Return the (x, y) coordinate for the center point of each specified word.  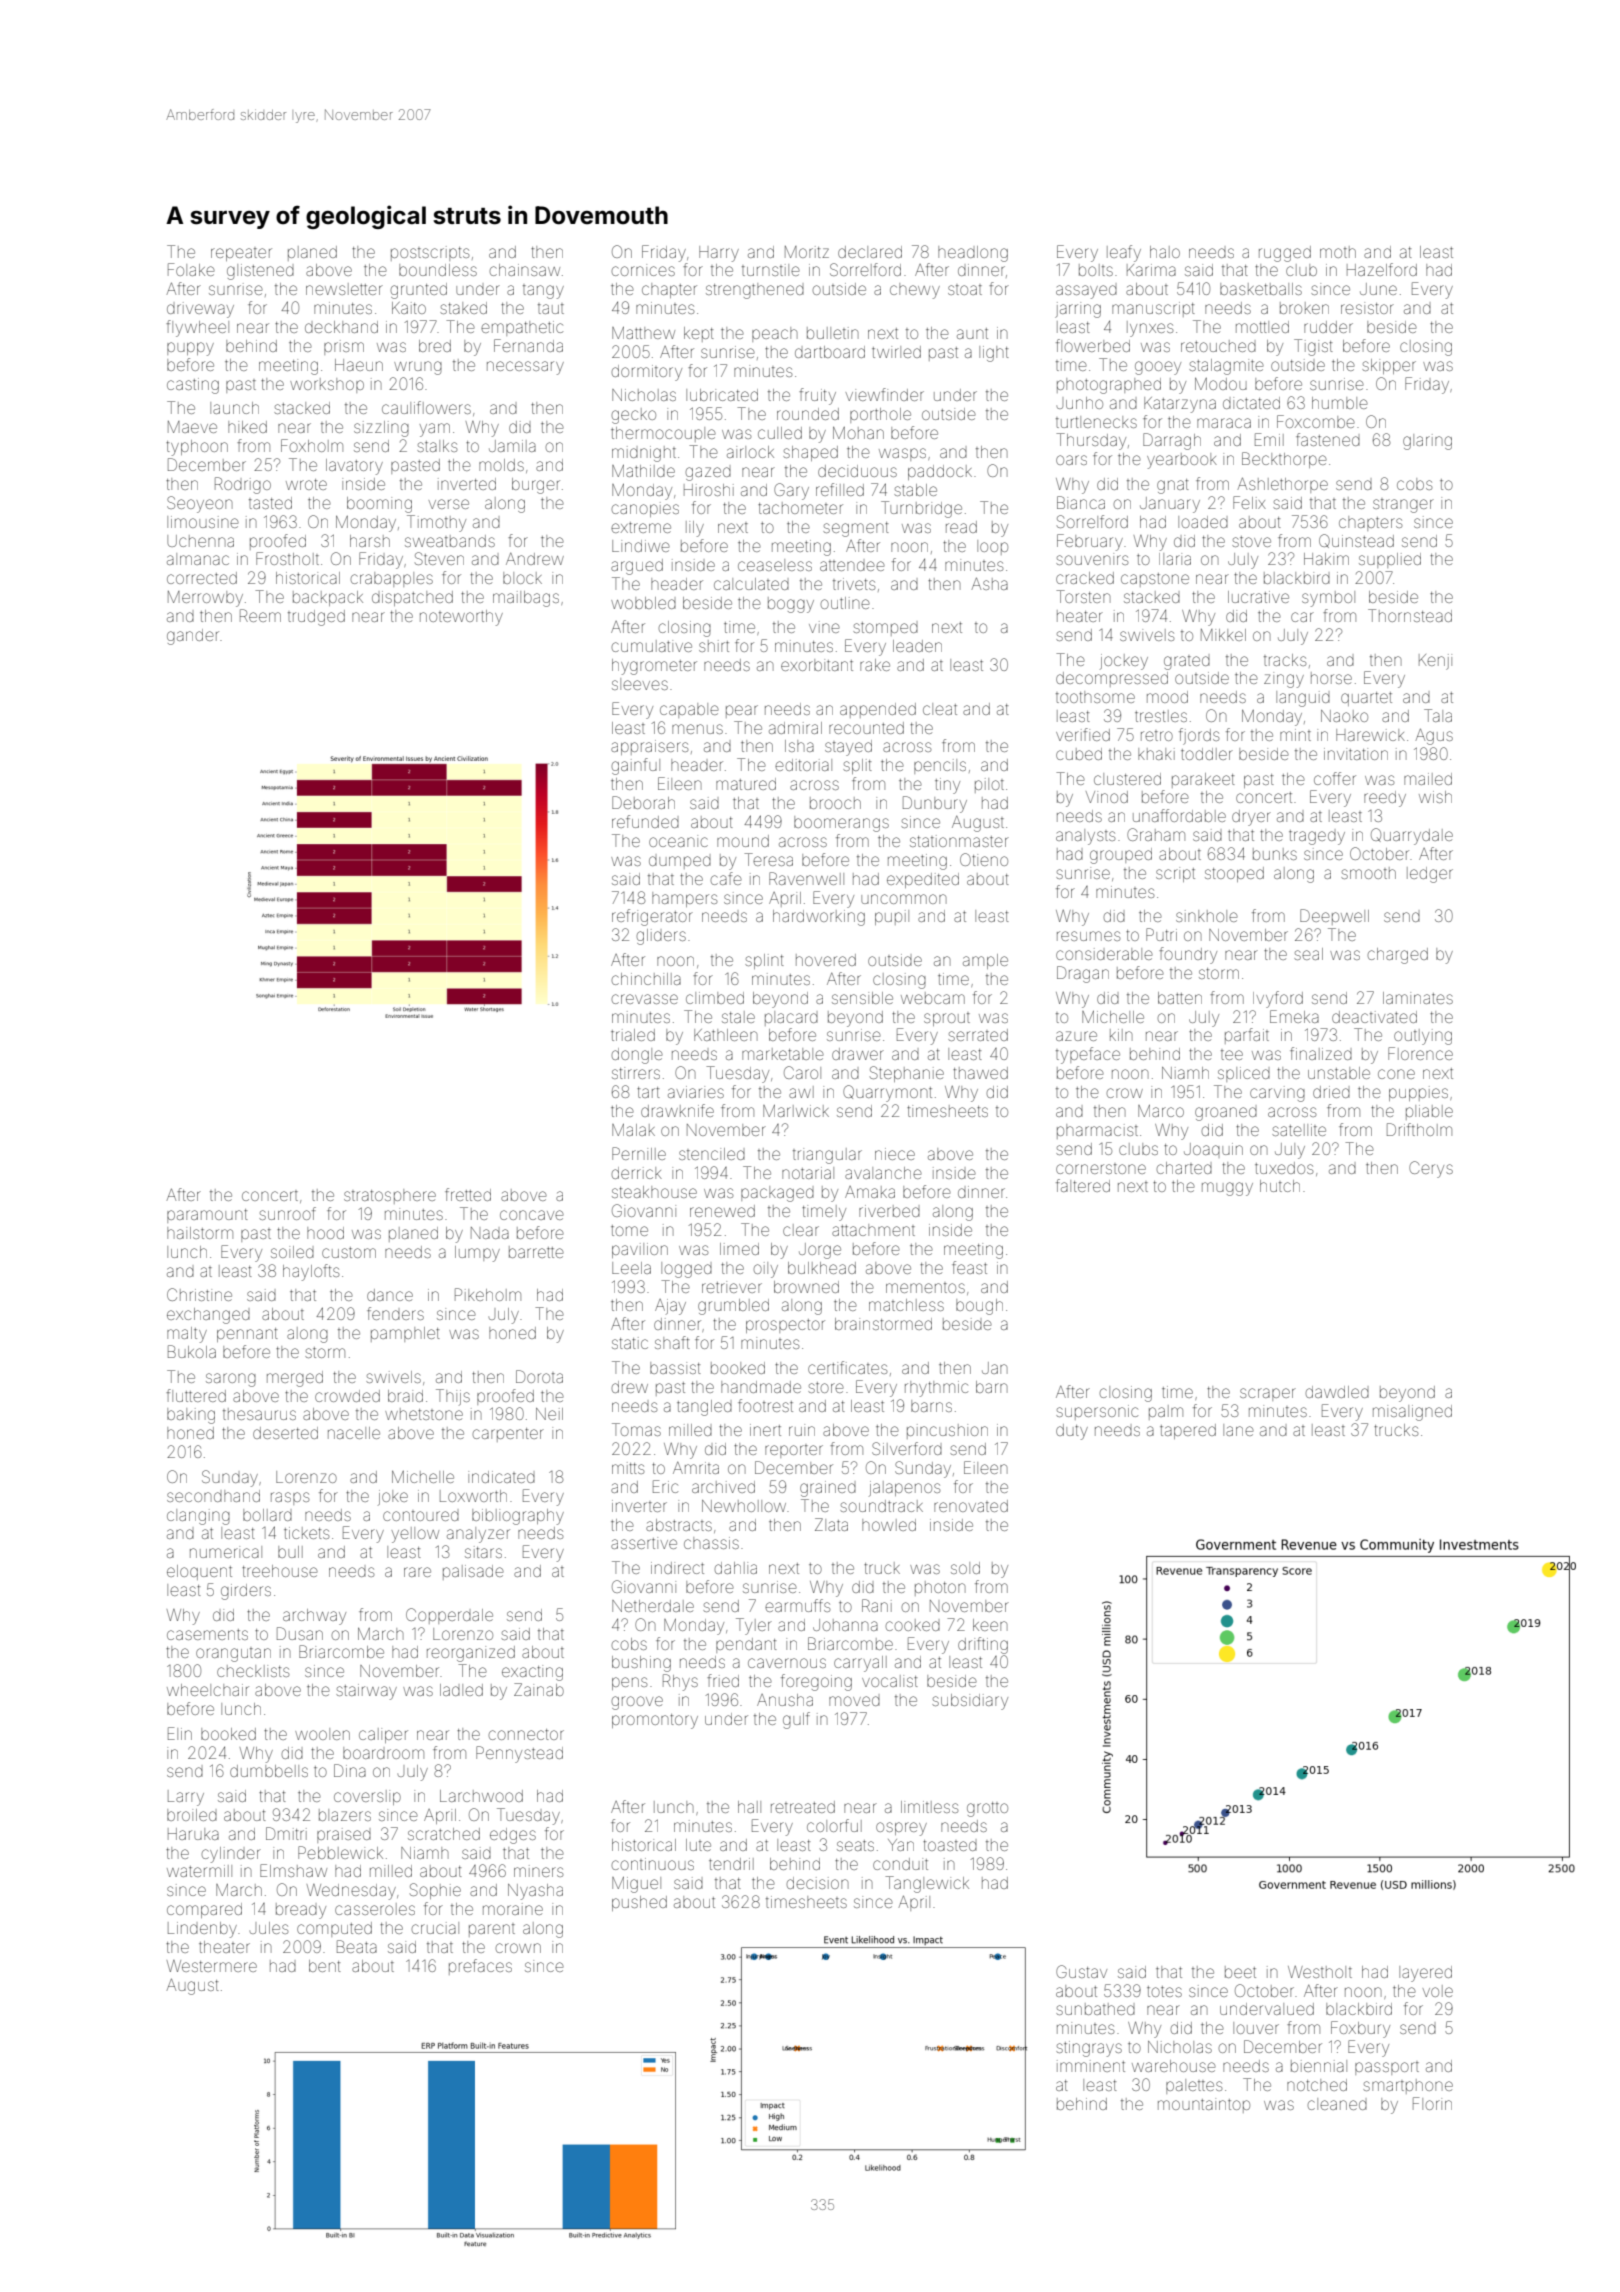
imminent (1091, 2066)
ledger (1430, 875)
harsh (370, 541)
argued (637, 567)
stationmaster (959, 841)
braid (405, 1396)
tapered (1188, 1431)
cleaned (1337, 2104)
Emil (1269, 439)
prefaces (480, 1967)
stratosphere (390, 1196)
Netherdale (653, 1606)
